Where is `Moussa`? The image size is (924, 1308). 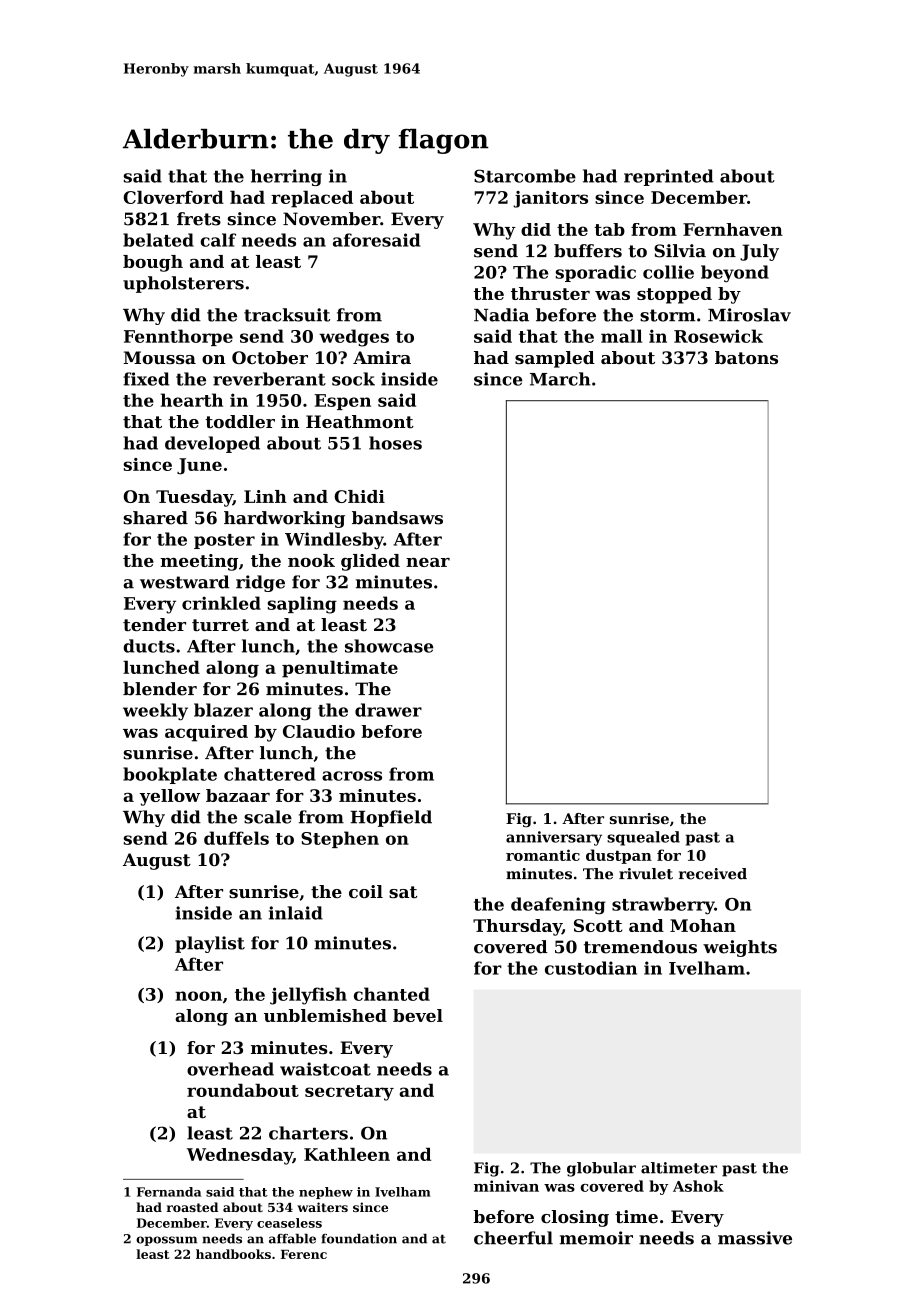
Moussa is located at coordinates (159, 357).
